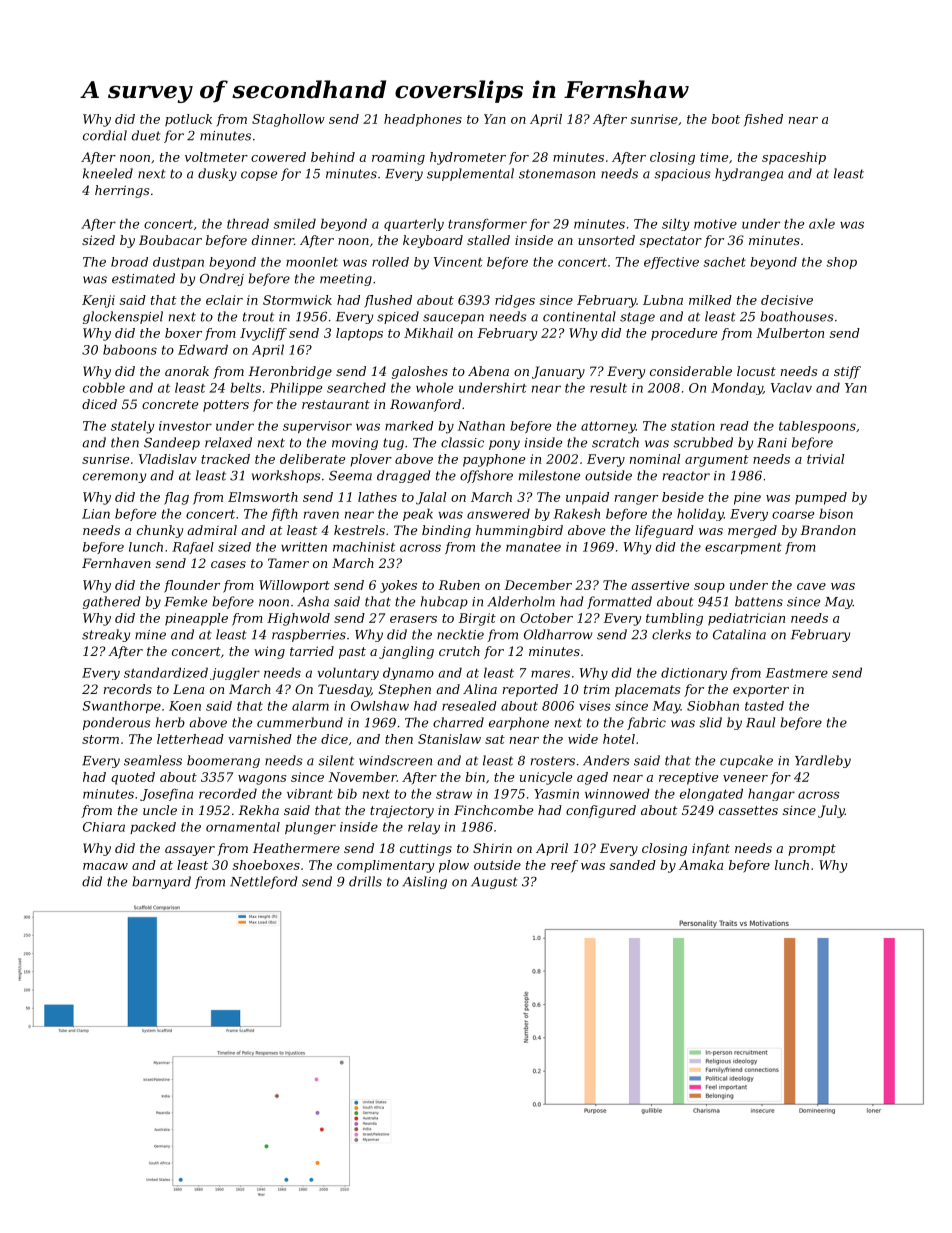 The width and height of the image is (952, 1233). I want to click on stonemason, so click(557, 174).
